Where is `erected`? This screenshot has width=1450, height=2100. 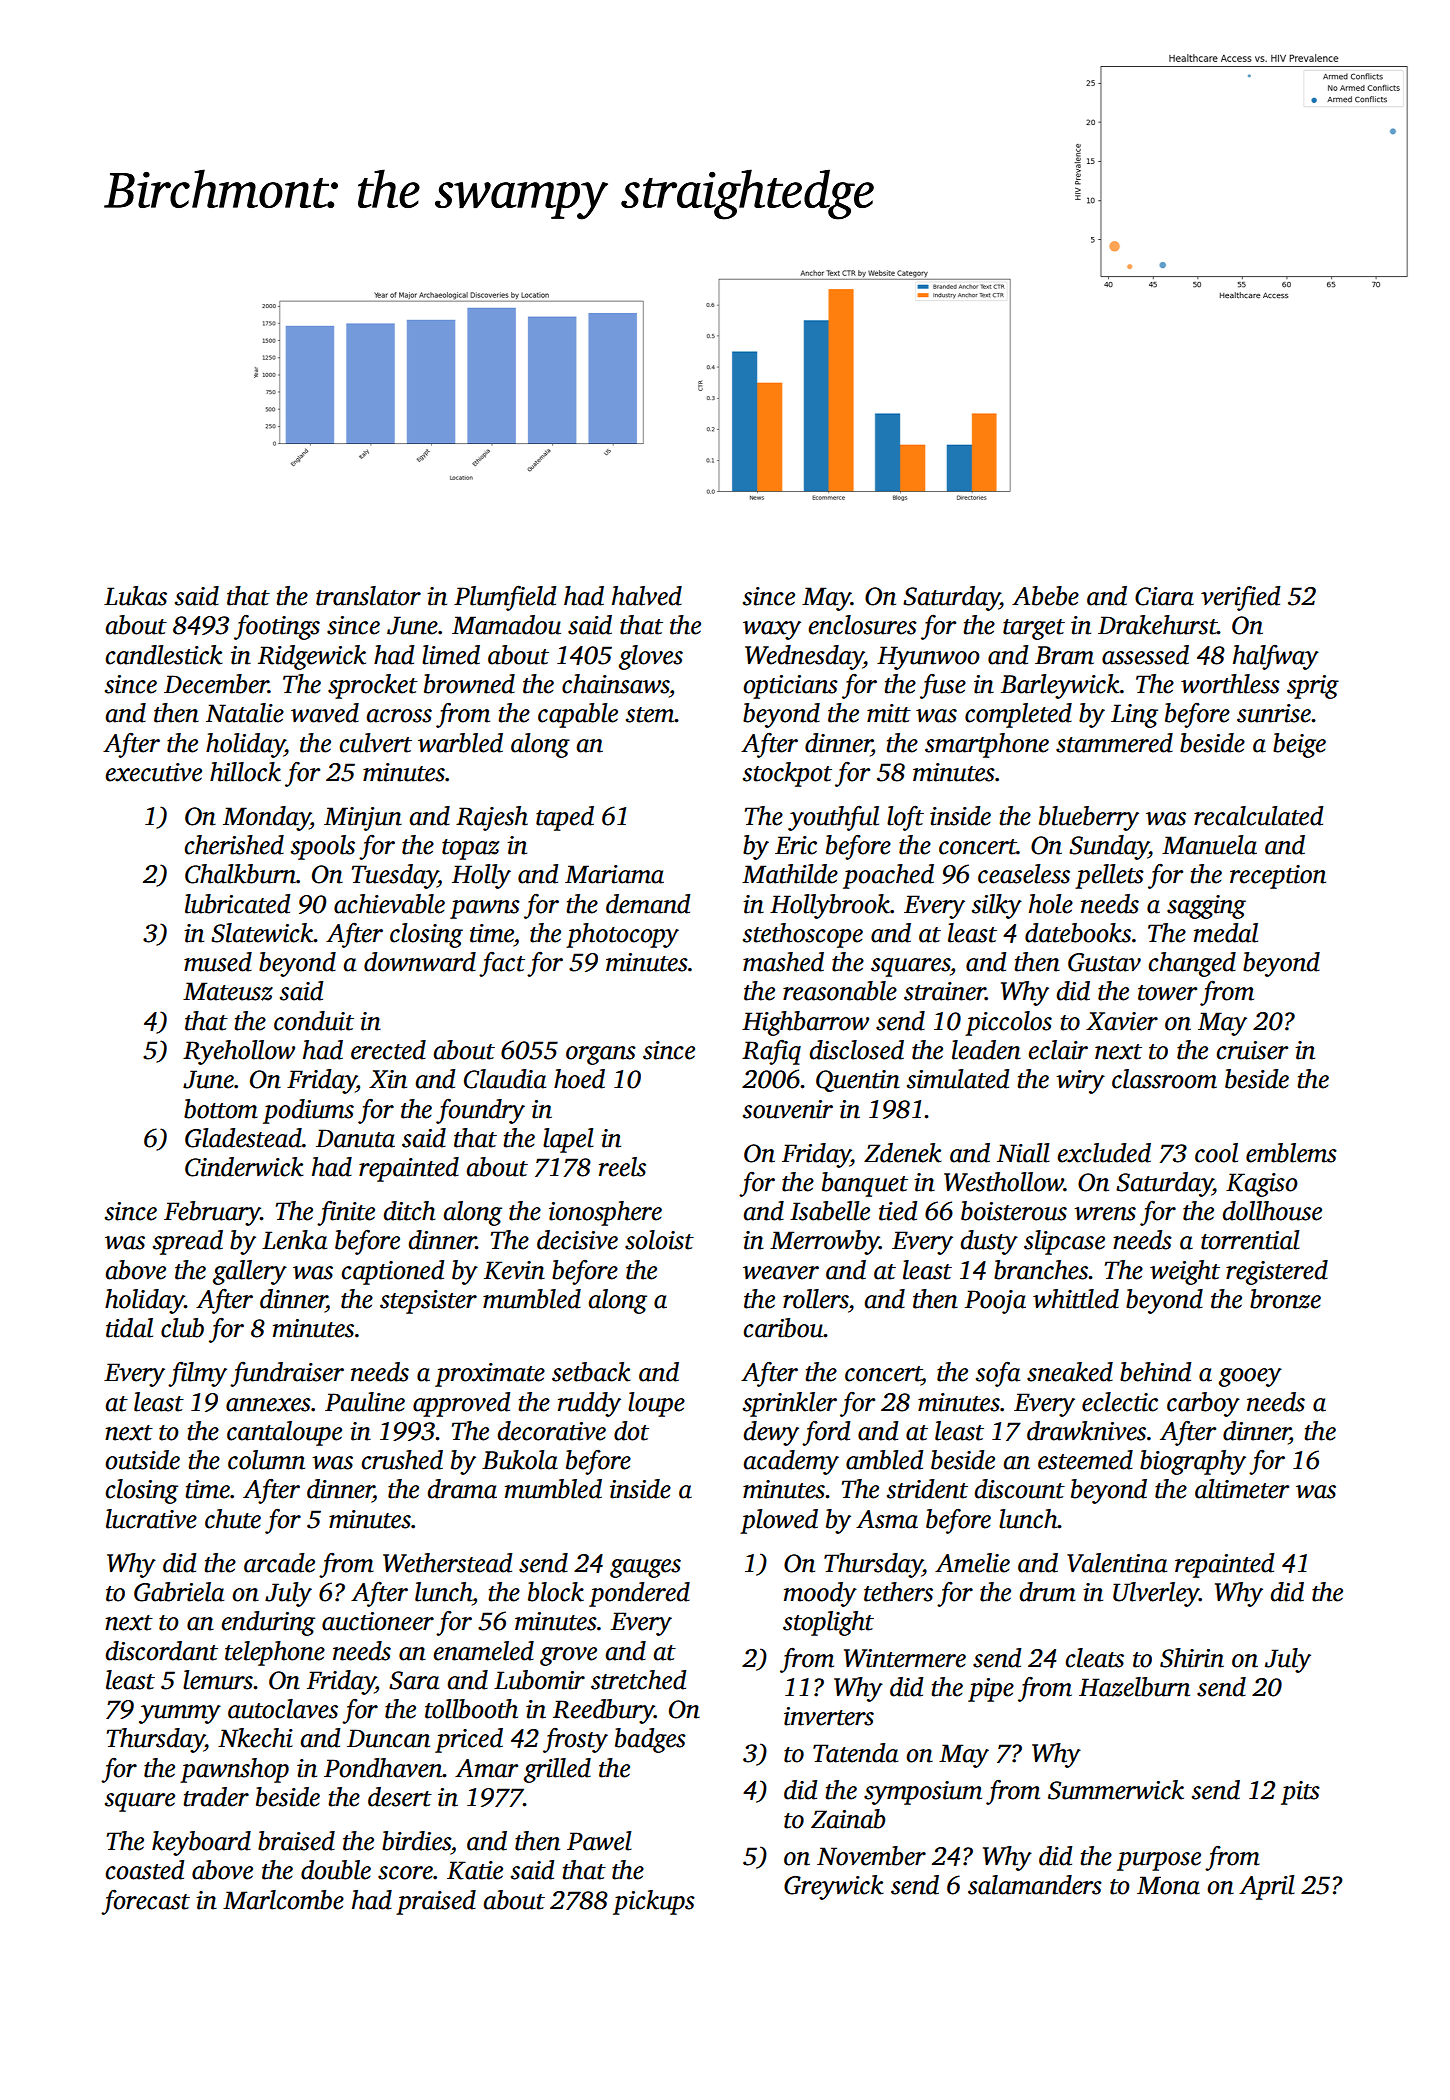
erected is located at coordinates (388, 1050).
